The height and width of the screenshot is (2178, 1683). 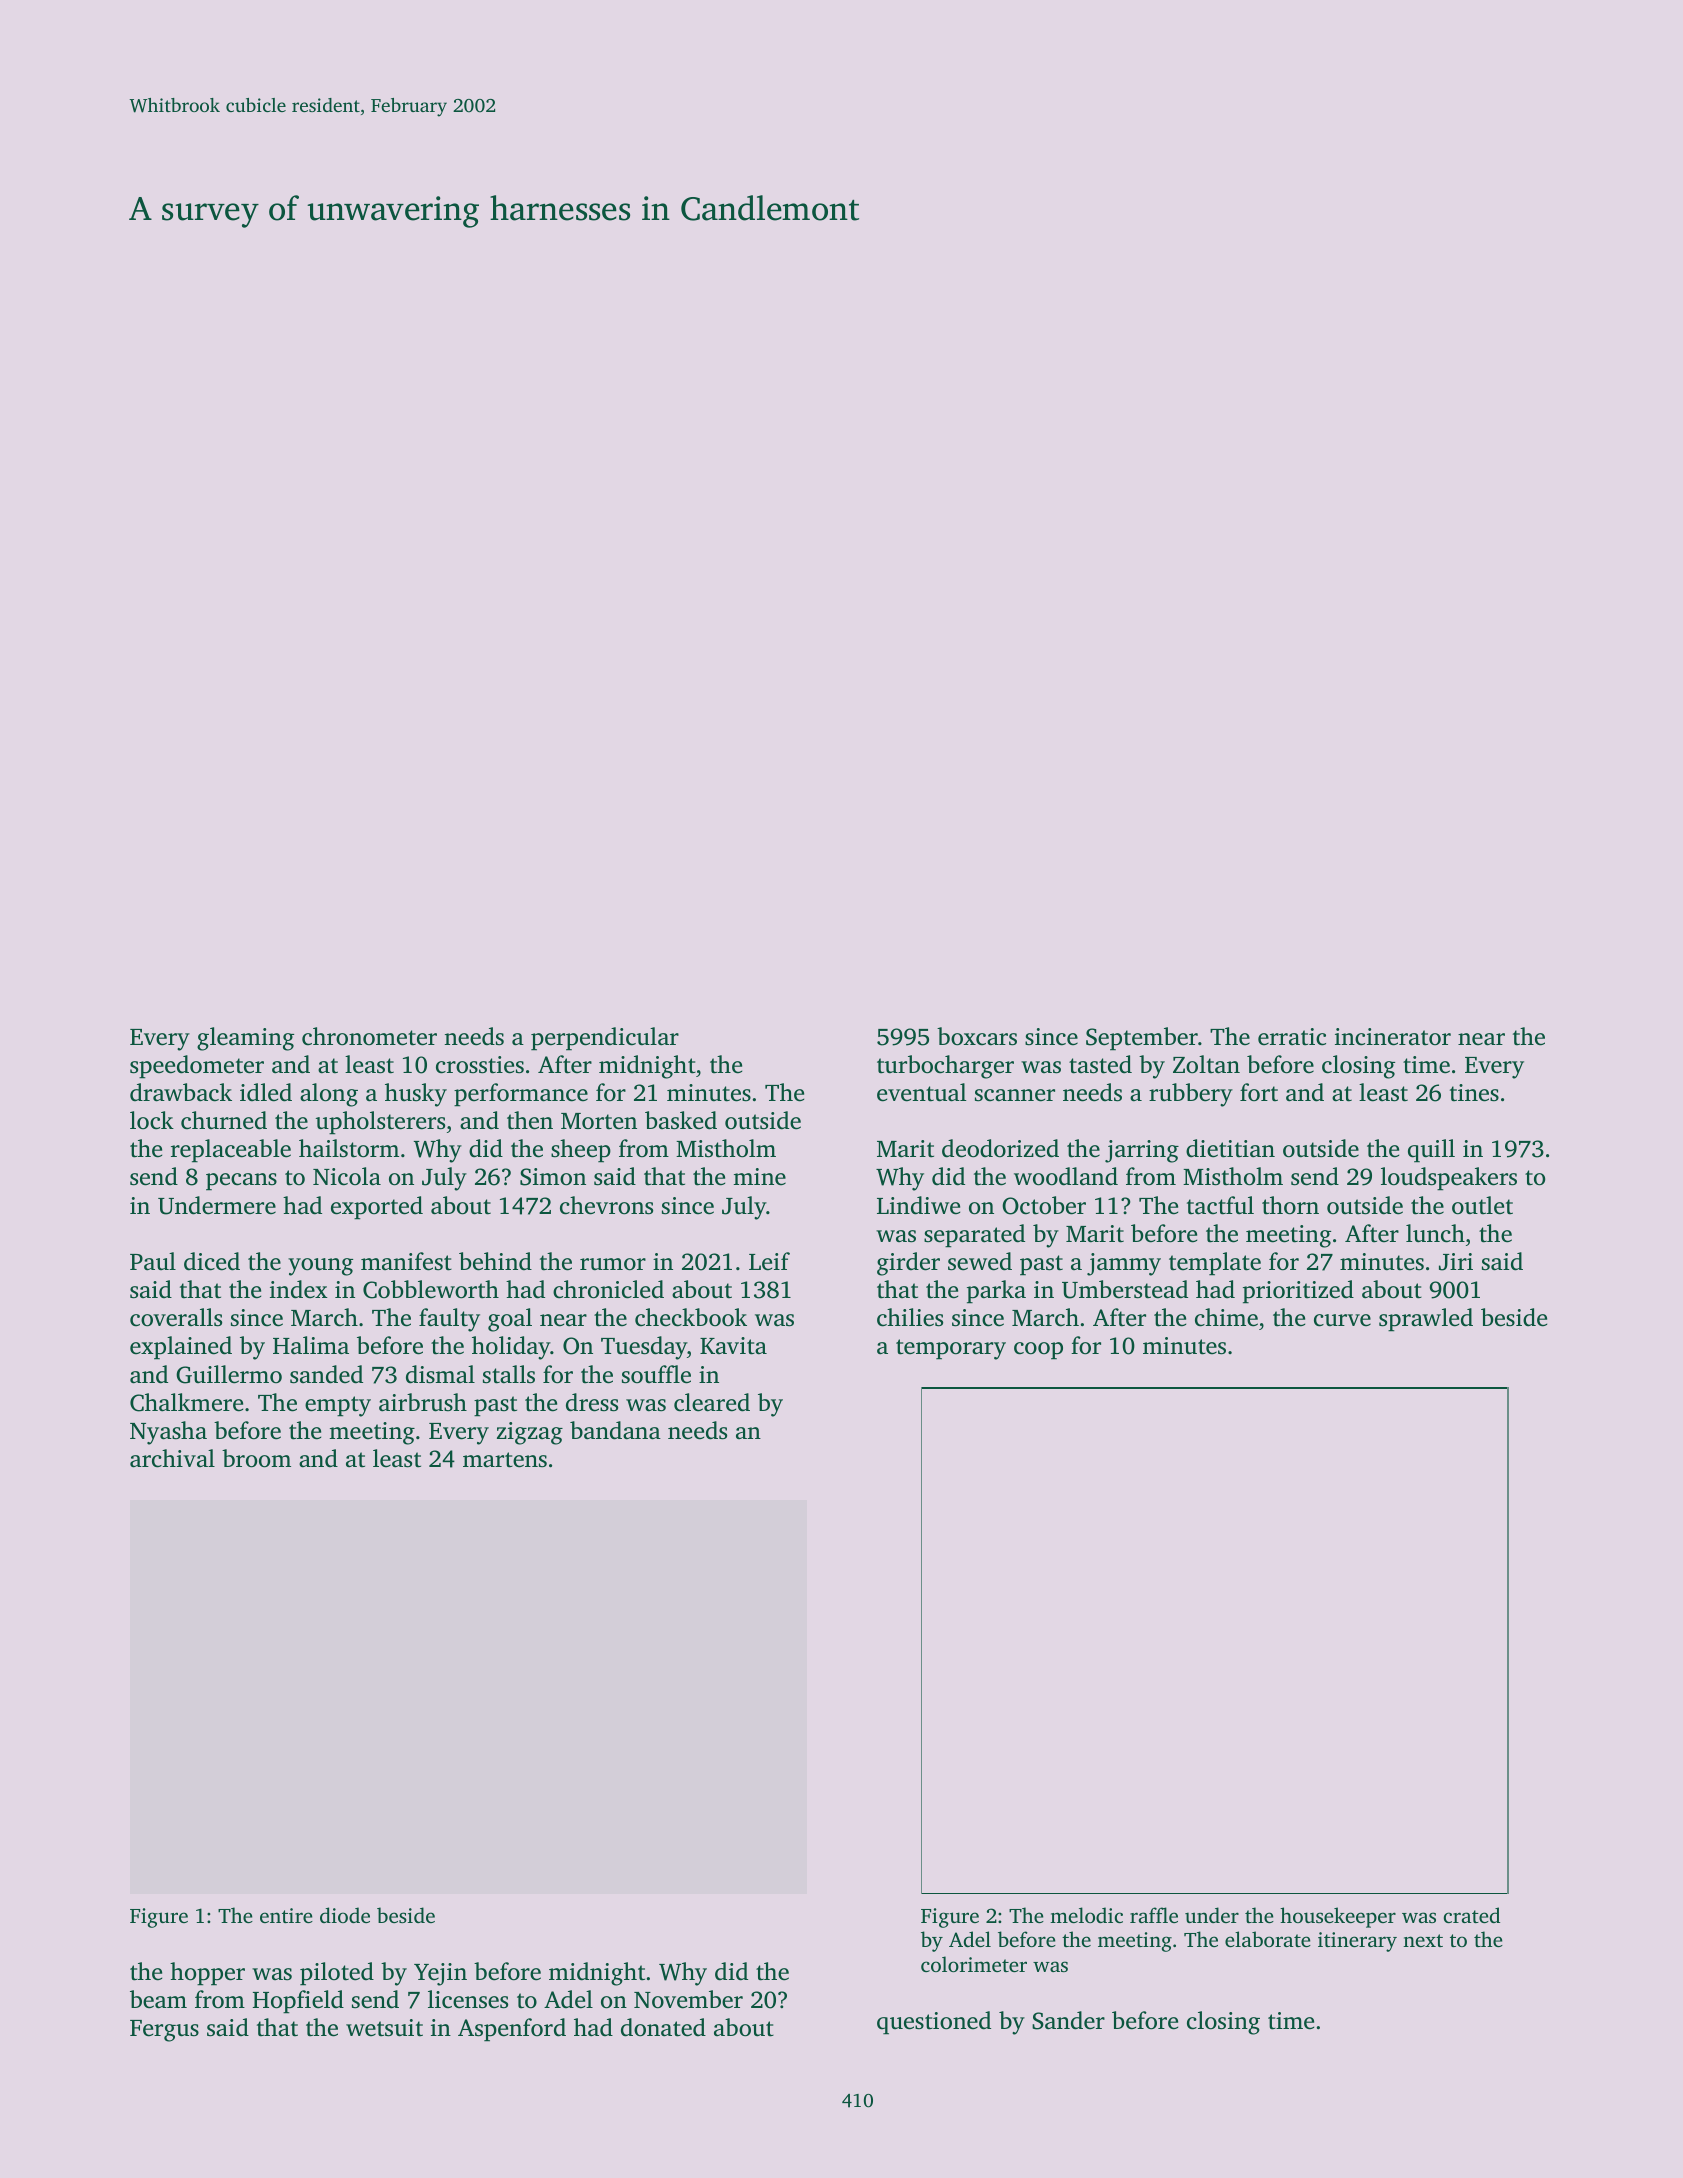 I want to click on November, so click(x=688, y=1999).
